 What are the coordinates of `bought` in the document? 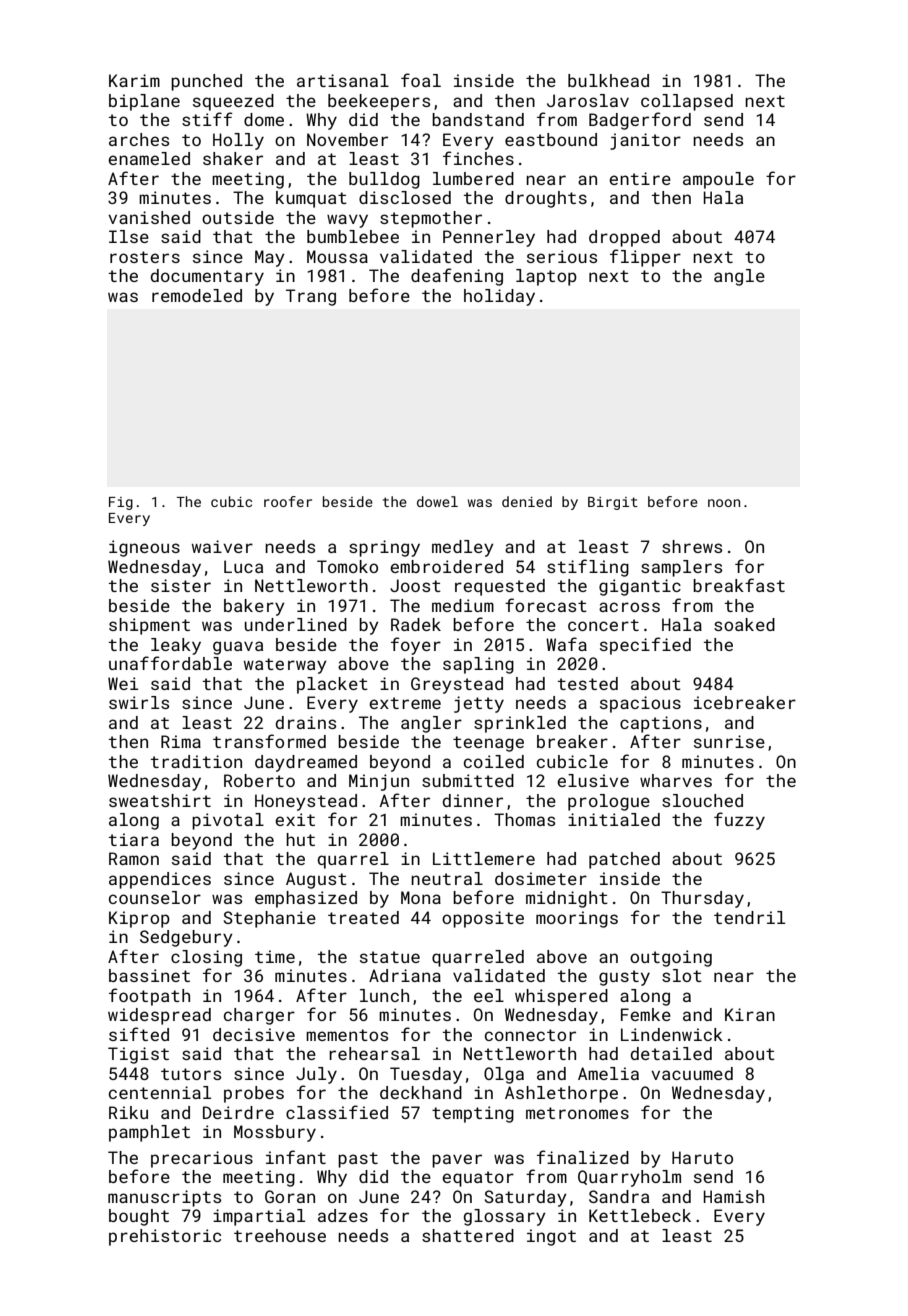 It's located at (139, 1217).
